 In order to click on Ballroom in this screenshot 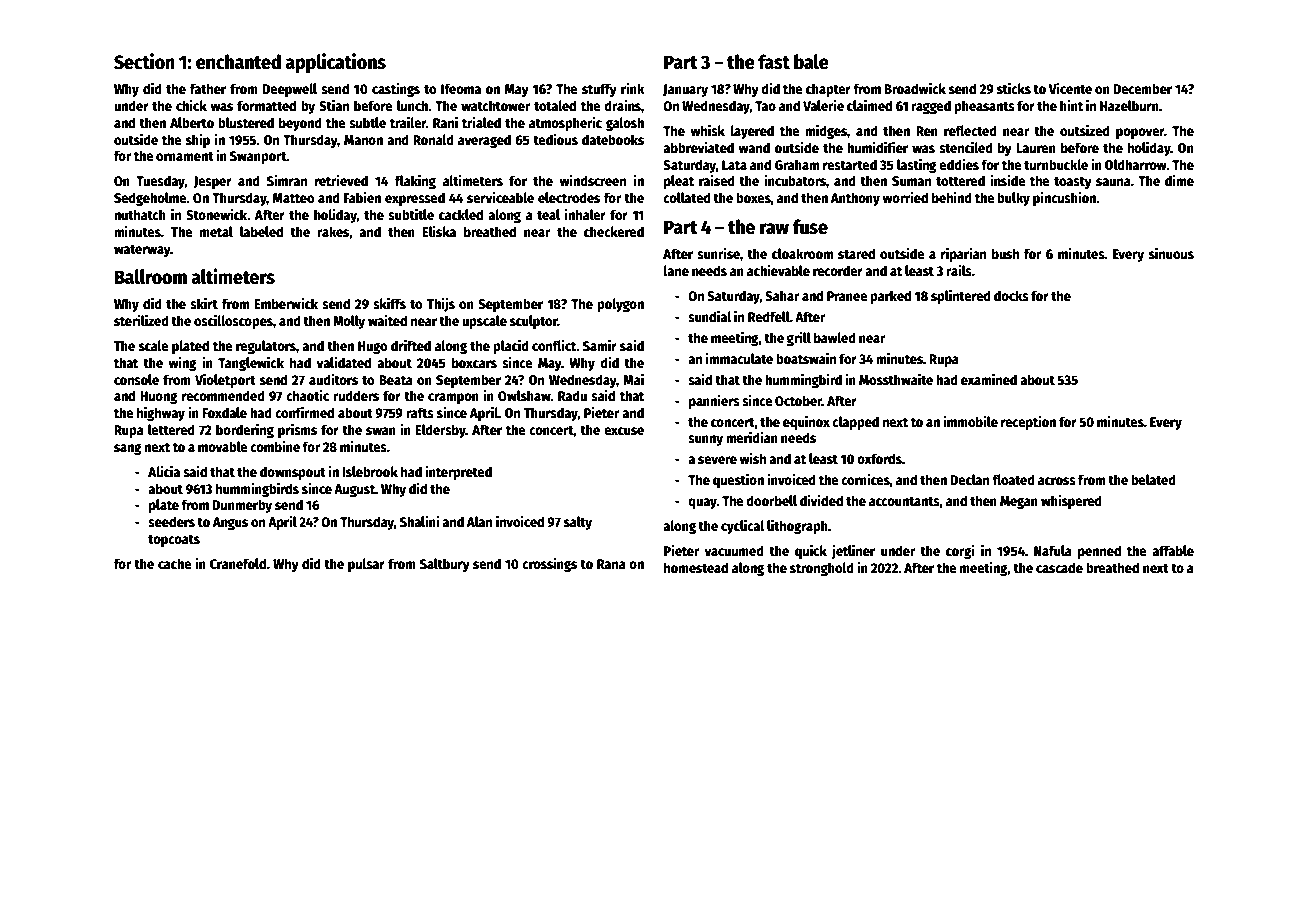, I will do `click(151, 277)`.
